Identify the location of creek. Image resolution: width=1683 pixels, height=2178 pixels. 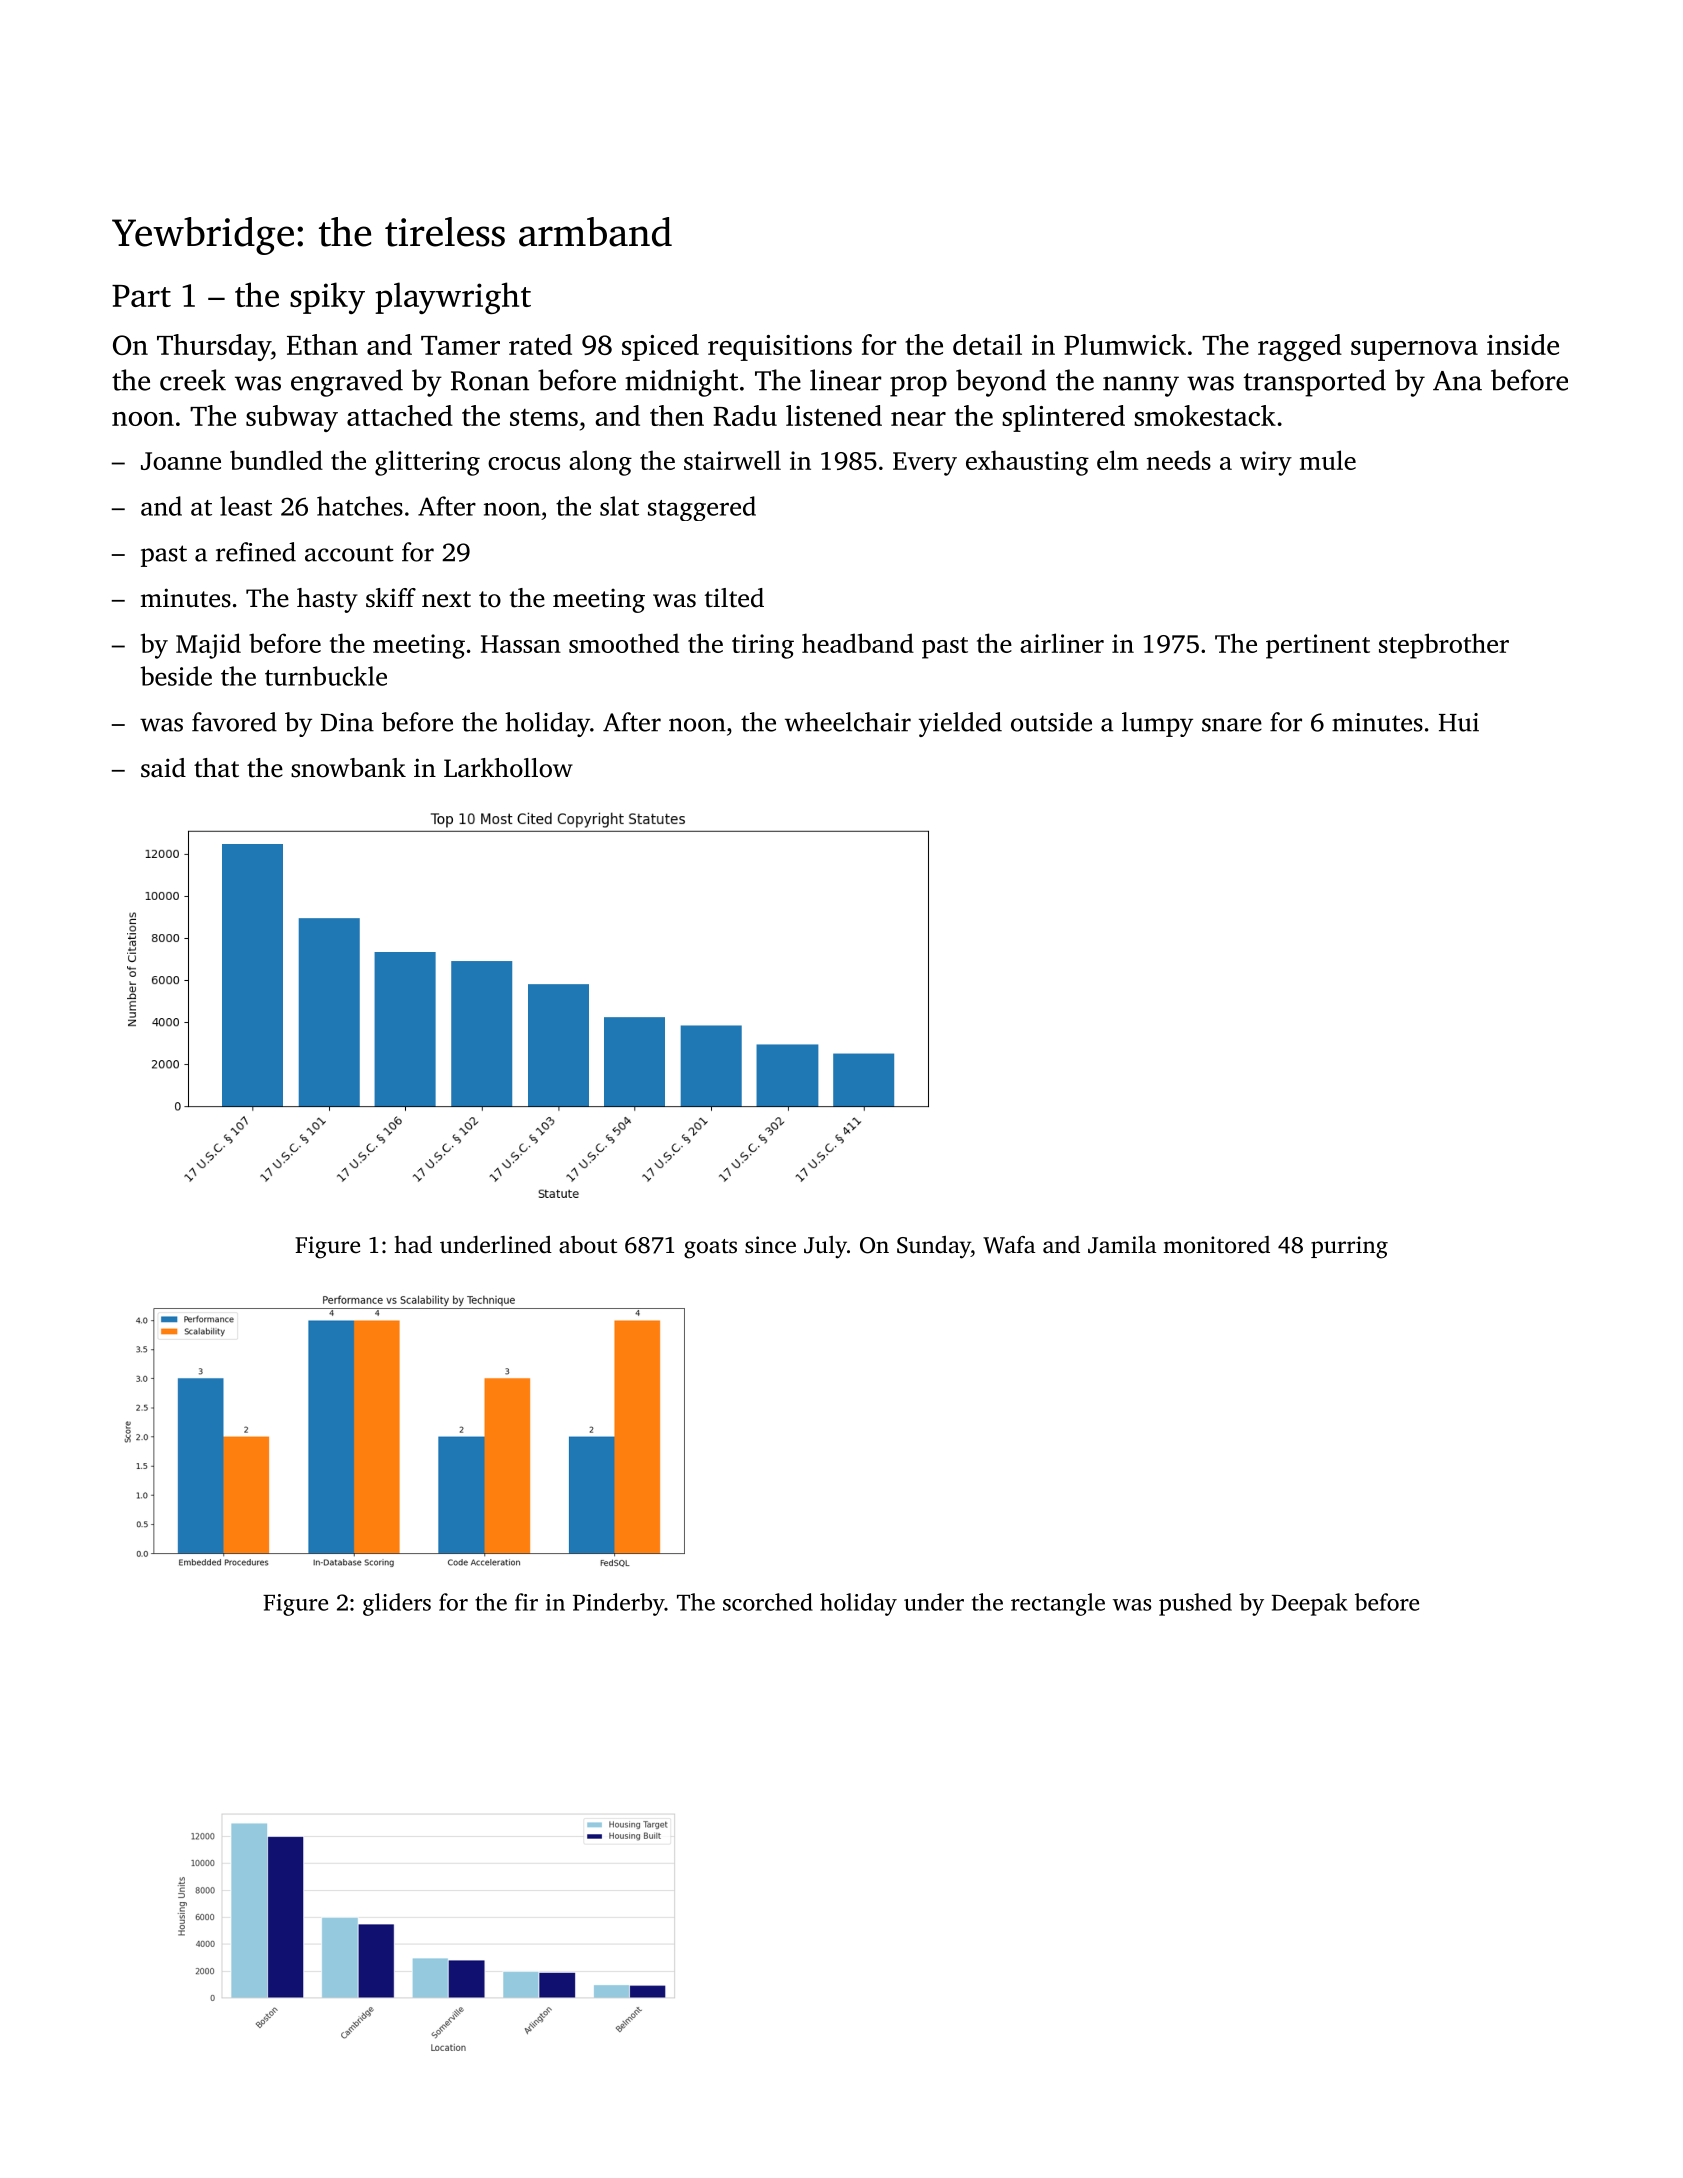
(193, 380).
